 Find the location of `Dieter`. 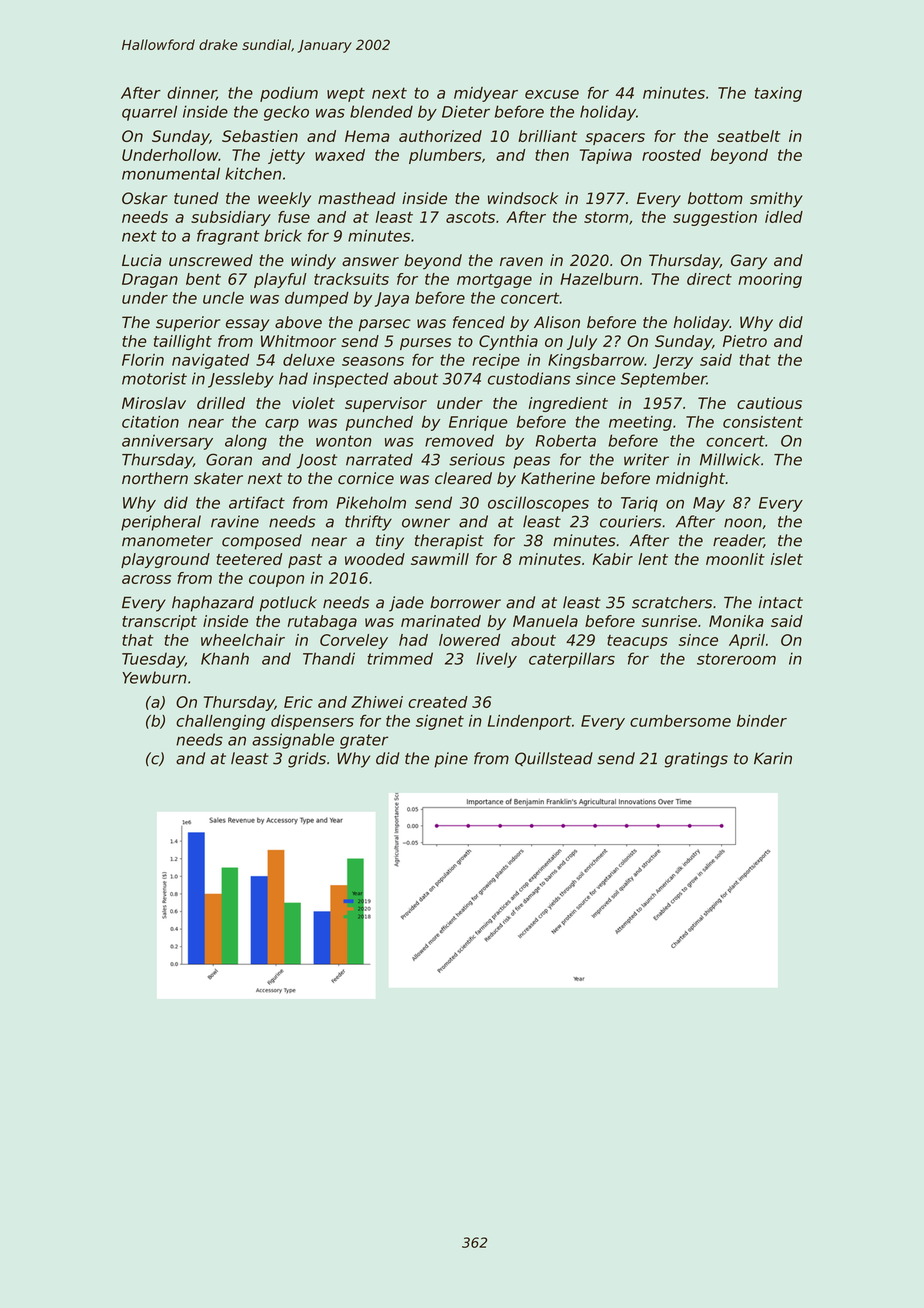

Dieter is located at coordinates (466, 111).
